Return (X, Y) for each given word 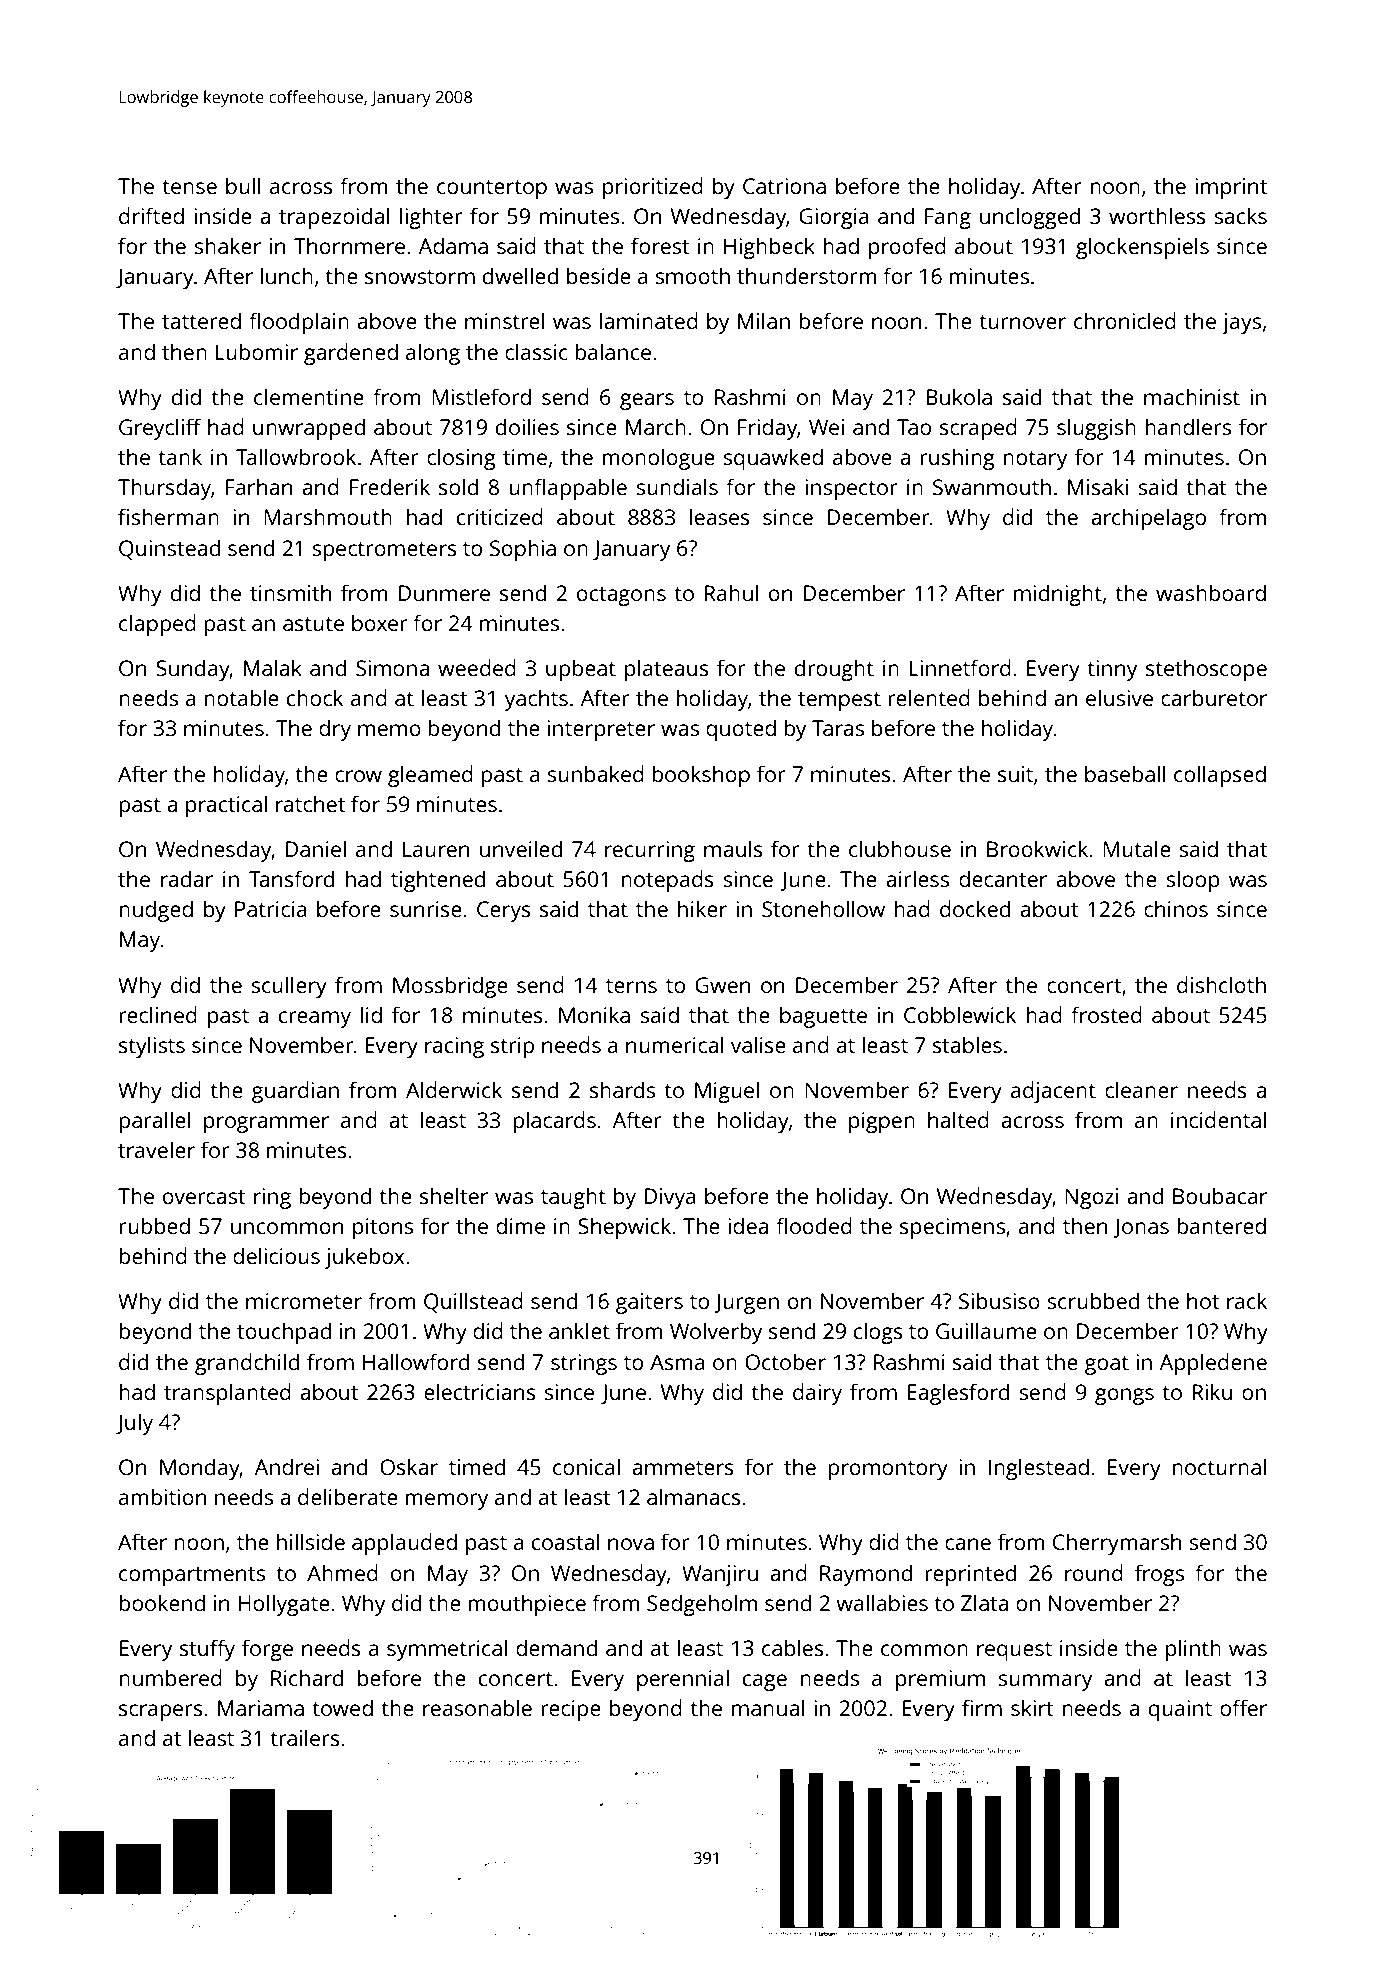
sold (458, 486)
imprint (1231, 188)
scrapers (161, 1712)
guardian (295, 1092)
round (1094, 1572)
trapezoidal (334, 218)
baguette (823, 1017)
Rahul (731, 592)
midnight (1058, 595)
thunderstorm (807, 275)
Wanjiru (720, 1575)
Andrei (287, 1466)
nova (631, 1544)
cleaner (1141, 1089)
